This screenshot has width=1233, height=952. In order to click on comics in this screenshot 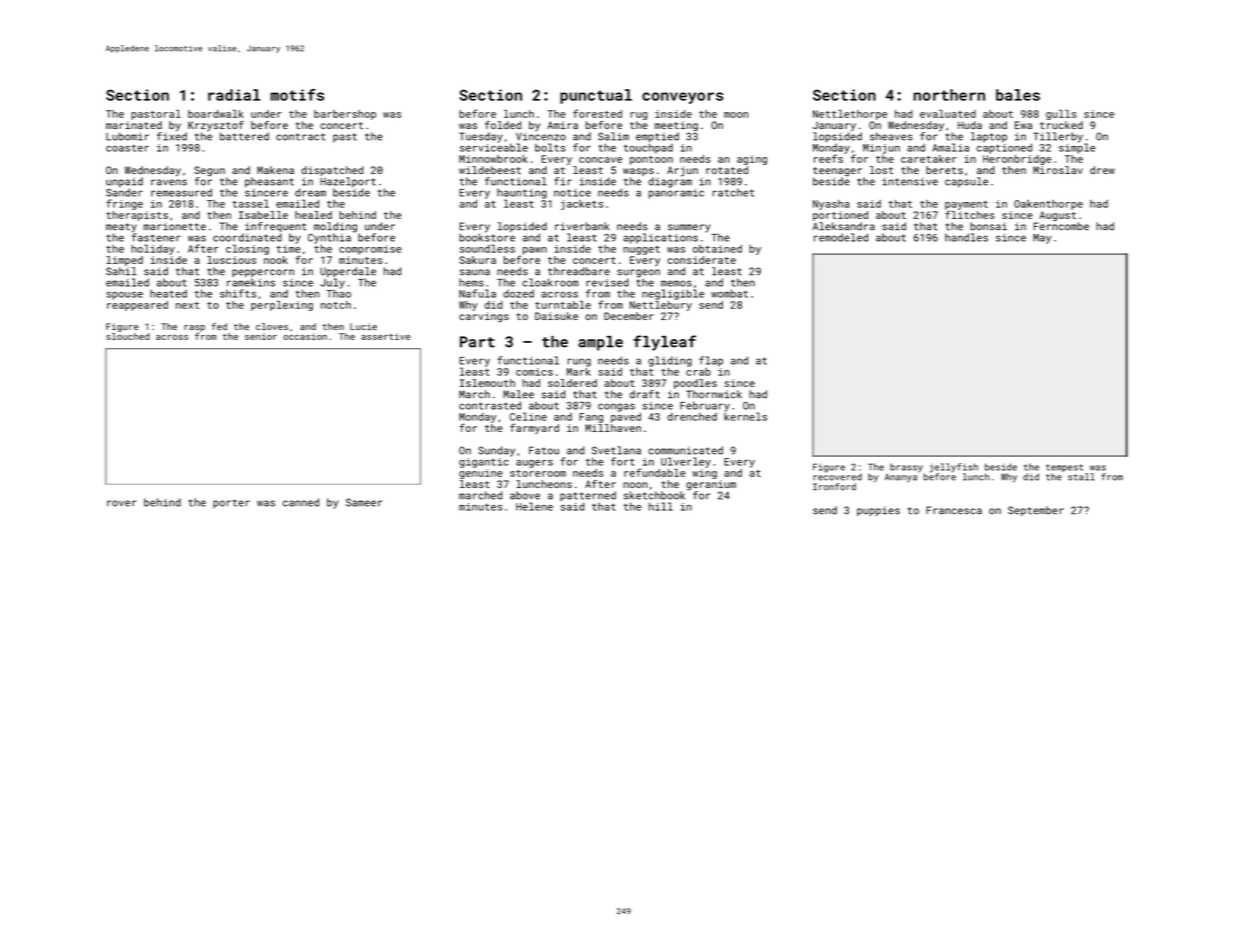, I will do `click(534, 372)`.
